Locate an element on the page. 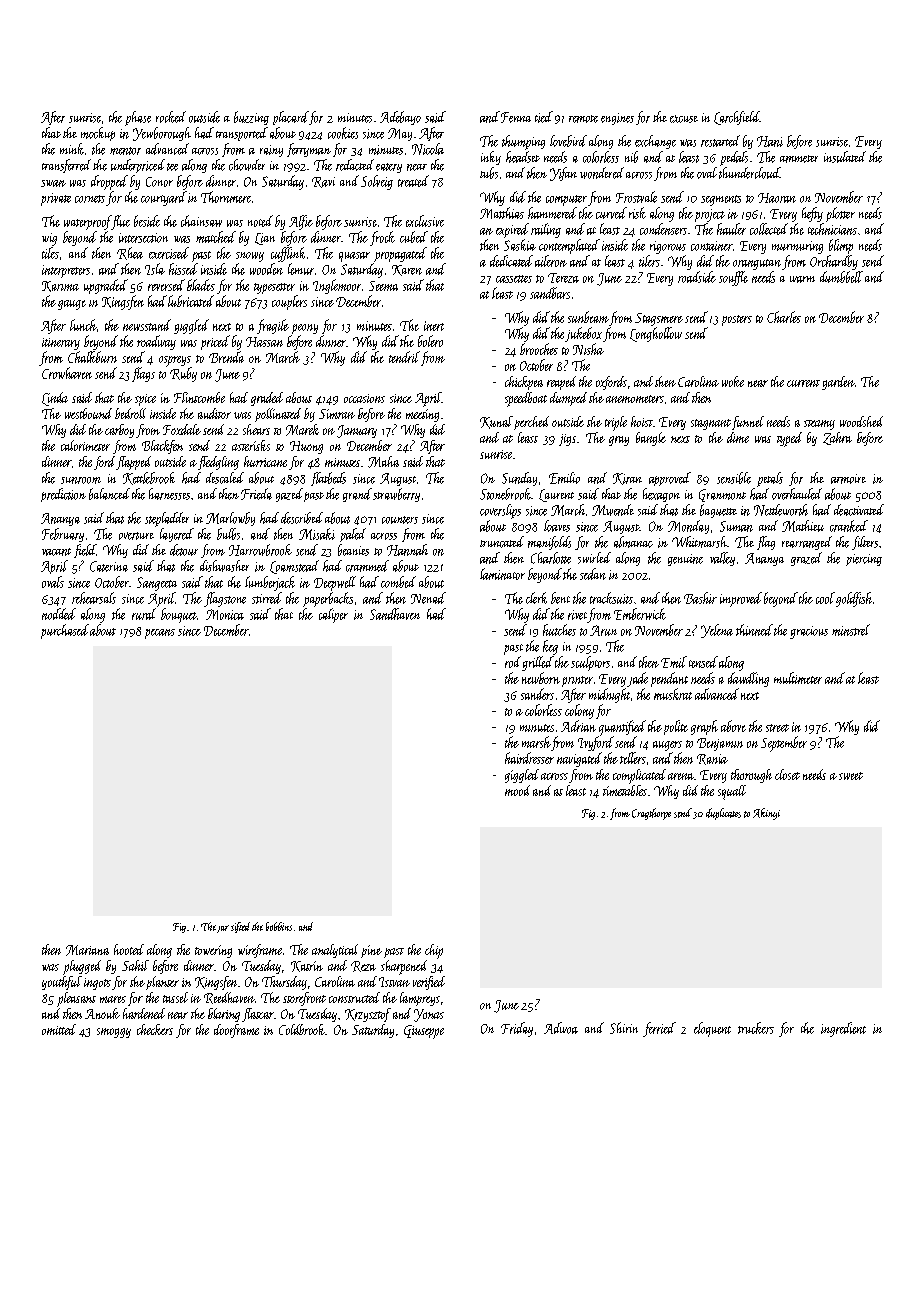 The height and width of the document is (1308, 924). Cragthorpe is located at coordinates (651, 814).
